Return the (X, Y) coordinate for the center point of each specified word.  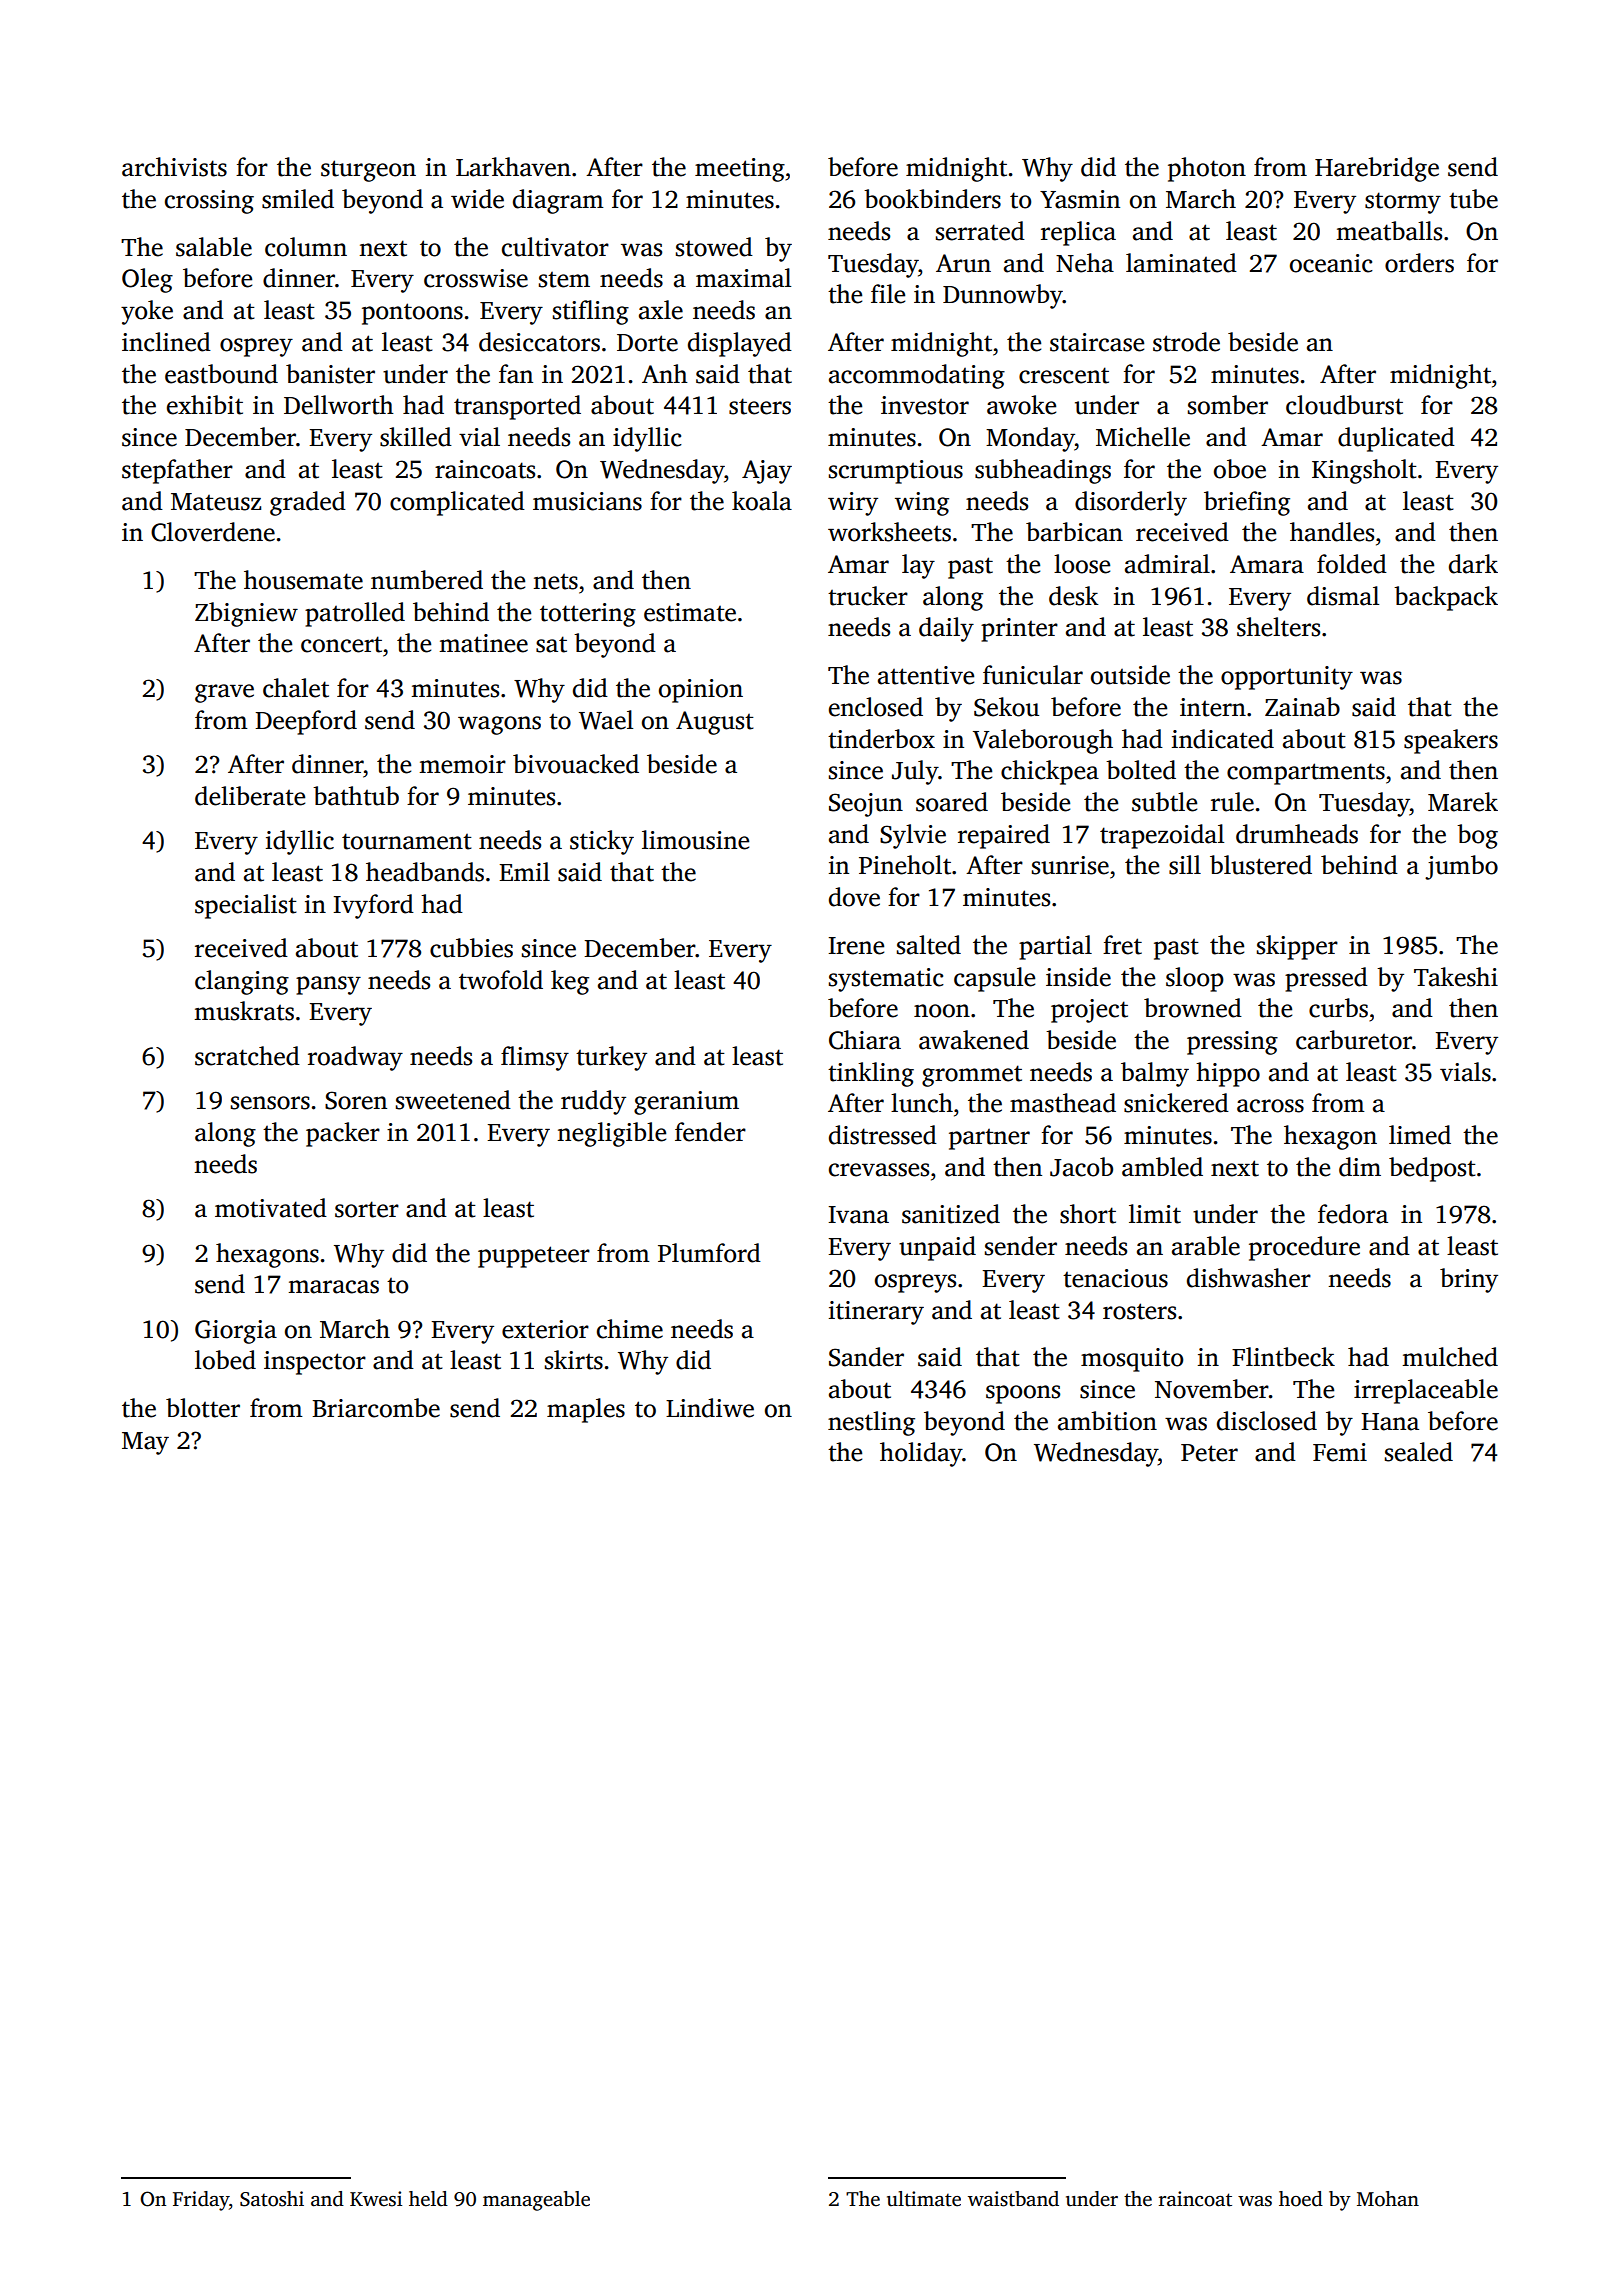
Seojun (866, 805)
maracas (333, 1287)
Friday (201, 2201)
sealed (1419, 1452)
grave (224, 693)
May (145, 1443)
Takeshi (1456, 977)
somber (1228, 405)
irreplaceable (1426, 1391)
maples (586, 1410)
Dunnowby (1003, 296)
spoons (1023, 1394)
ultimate (924, 2199)
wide (477, 199)
